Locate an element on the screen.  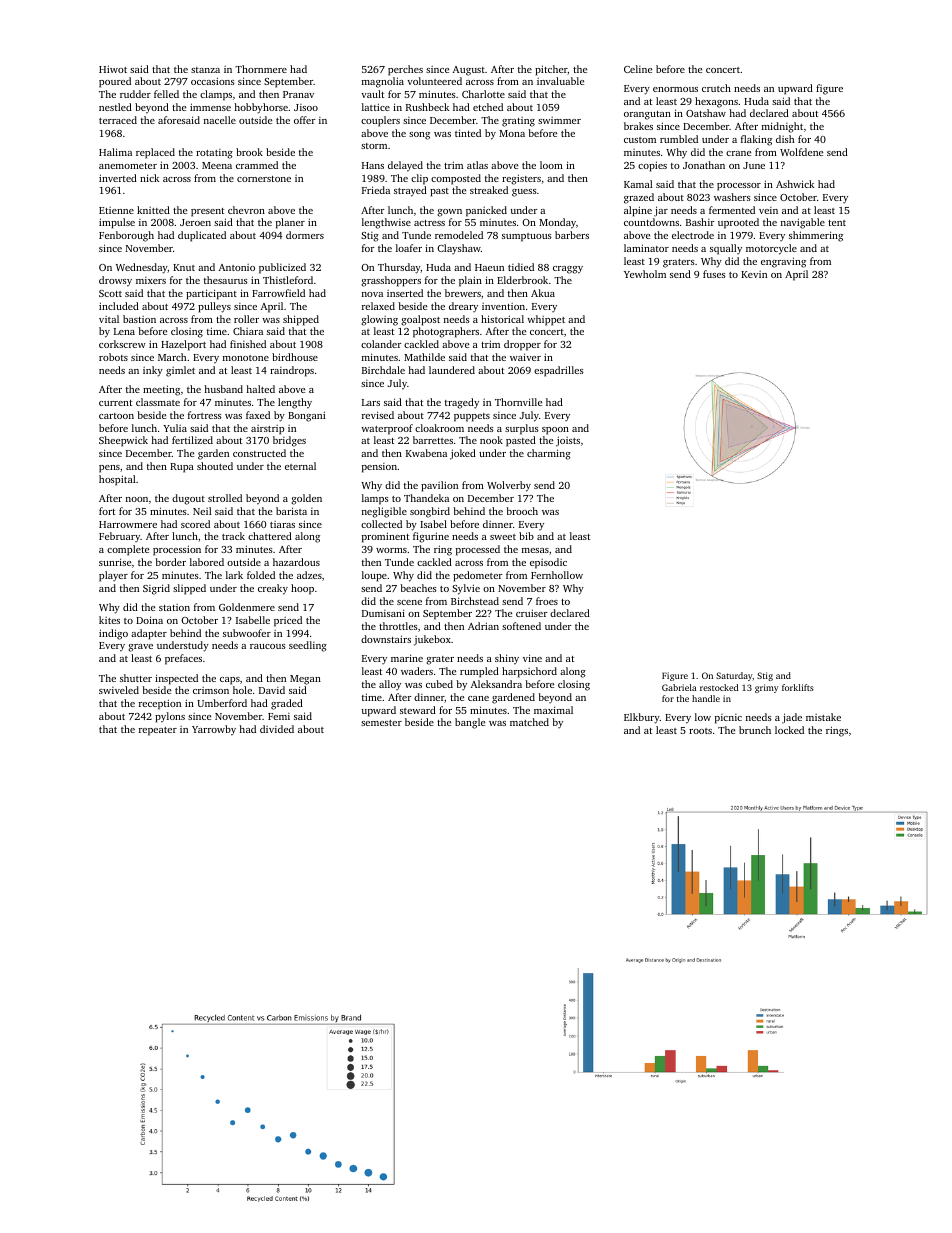
Celine is located at coordinates (638, 69).
